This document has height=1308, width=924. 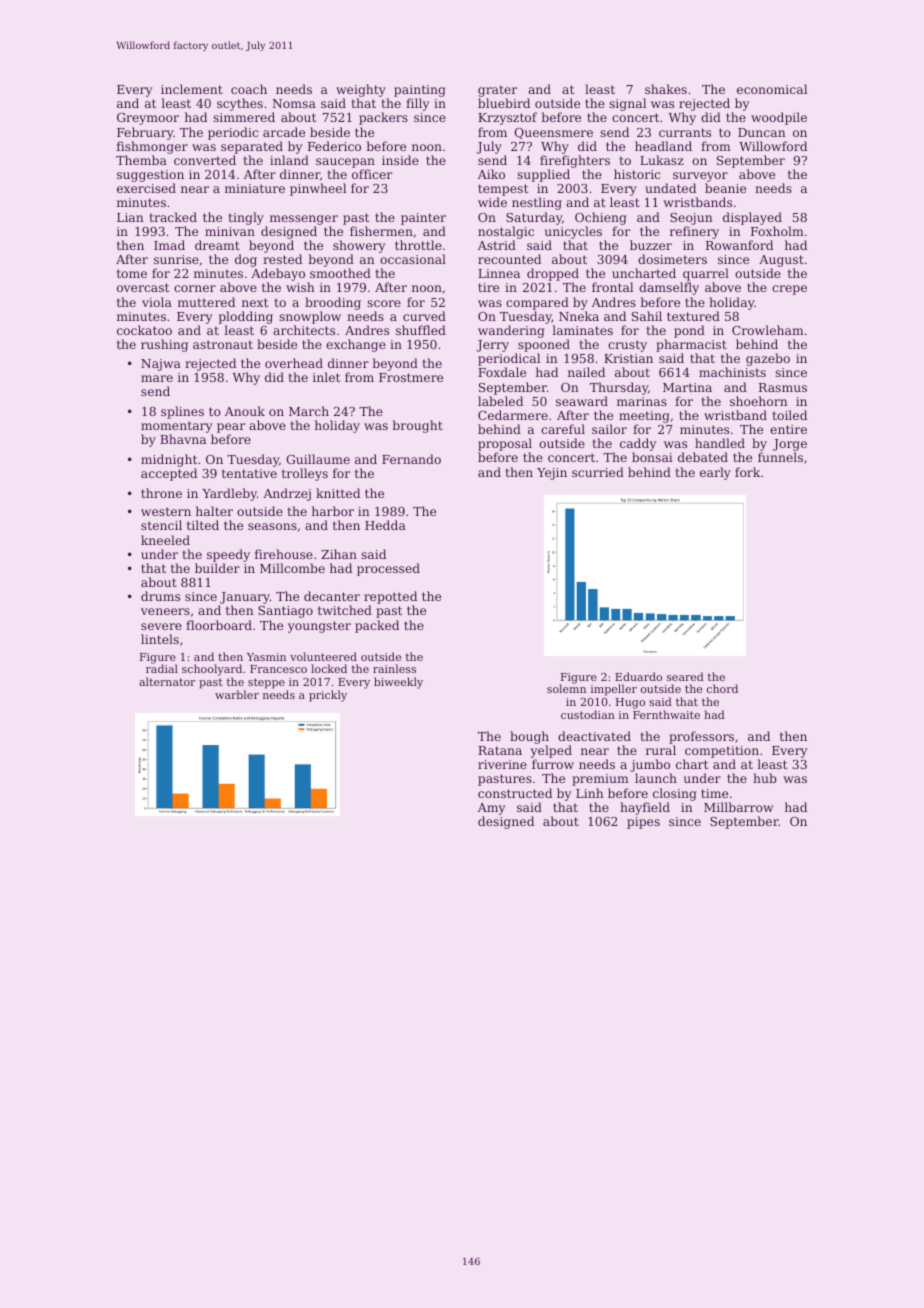 What do you see at coordinates (160, 639) in the document?
I see `lintels` at bounding box center [160, 639].
